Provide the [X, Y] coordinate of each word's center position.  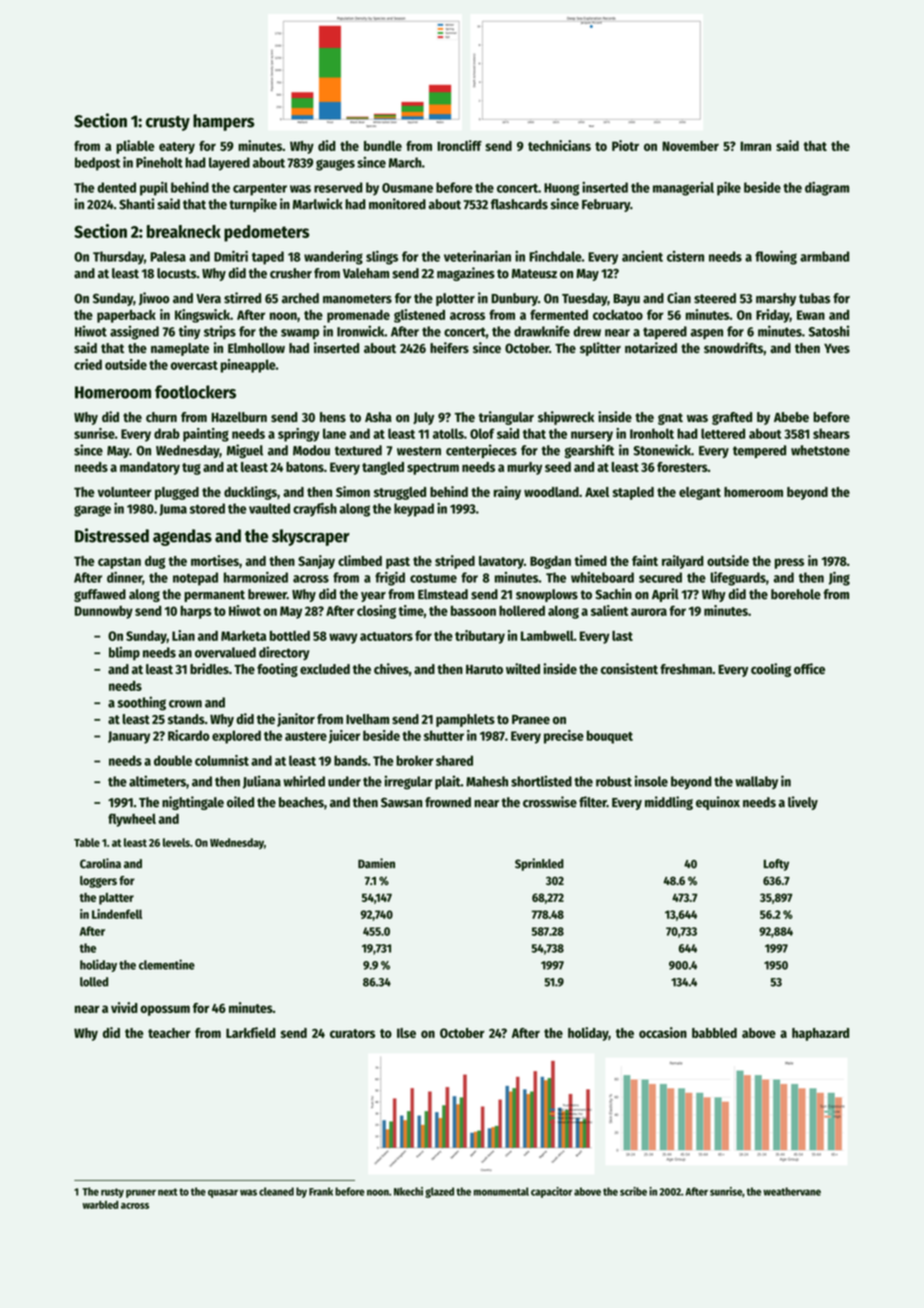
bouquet [610, 737]
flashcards [519, 204]
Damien [376, 863]
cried [88, 364]
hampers [224, 122]
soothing [141, 703]
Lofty [776, 865]
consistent [629, 668]
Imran [755, 146]
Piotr [625, 145]
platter [116, 899]
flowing [776, 257]
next [167, 1192]
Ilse [406, 1033]
